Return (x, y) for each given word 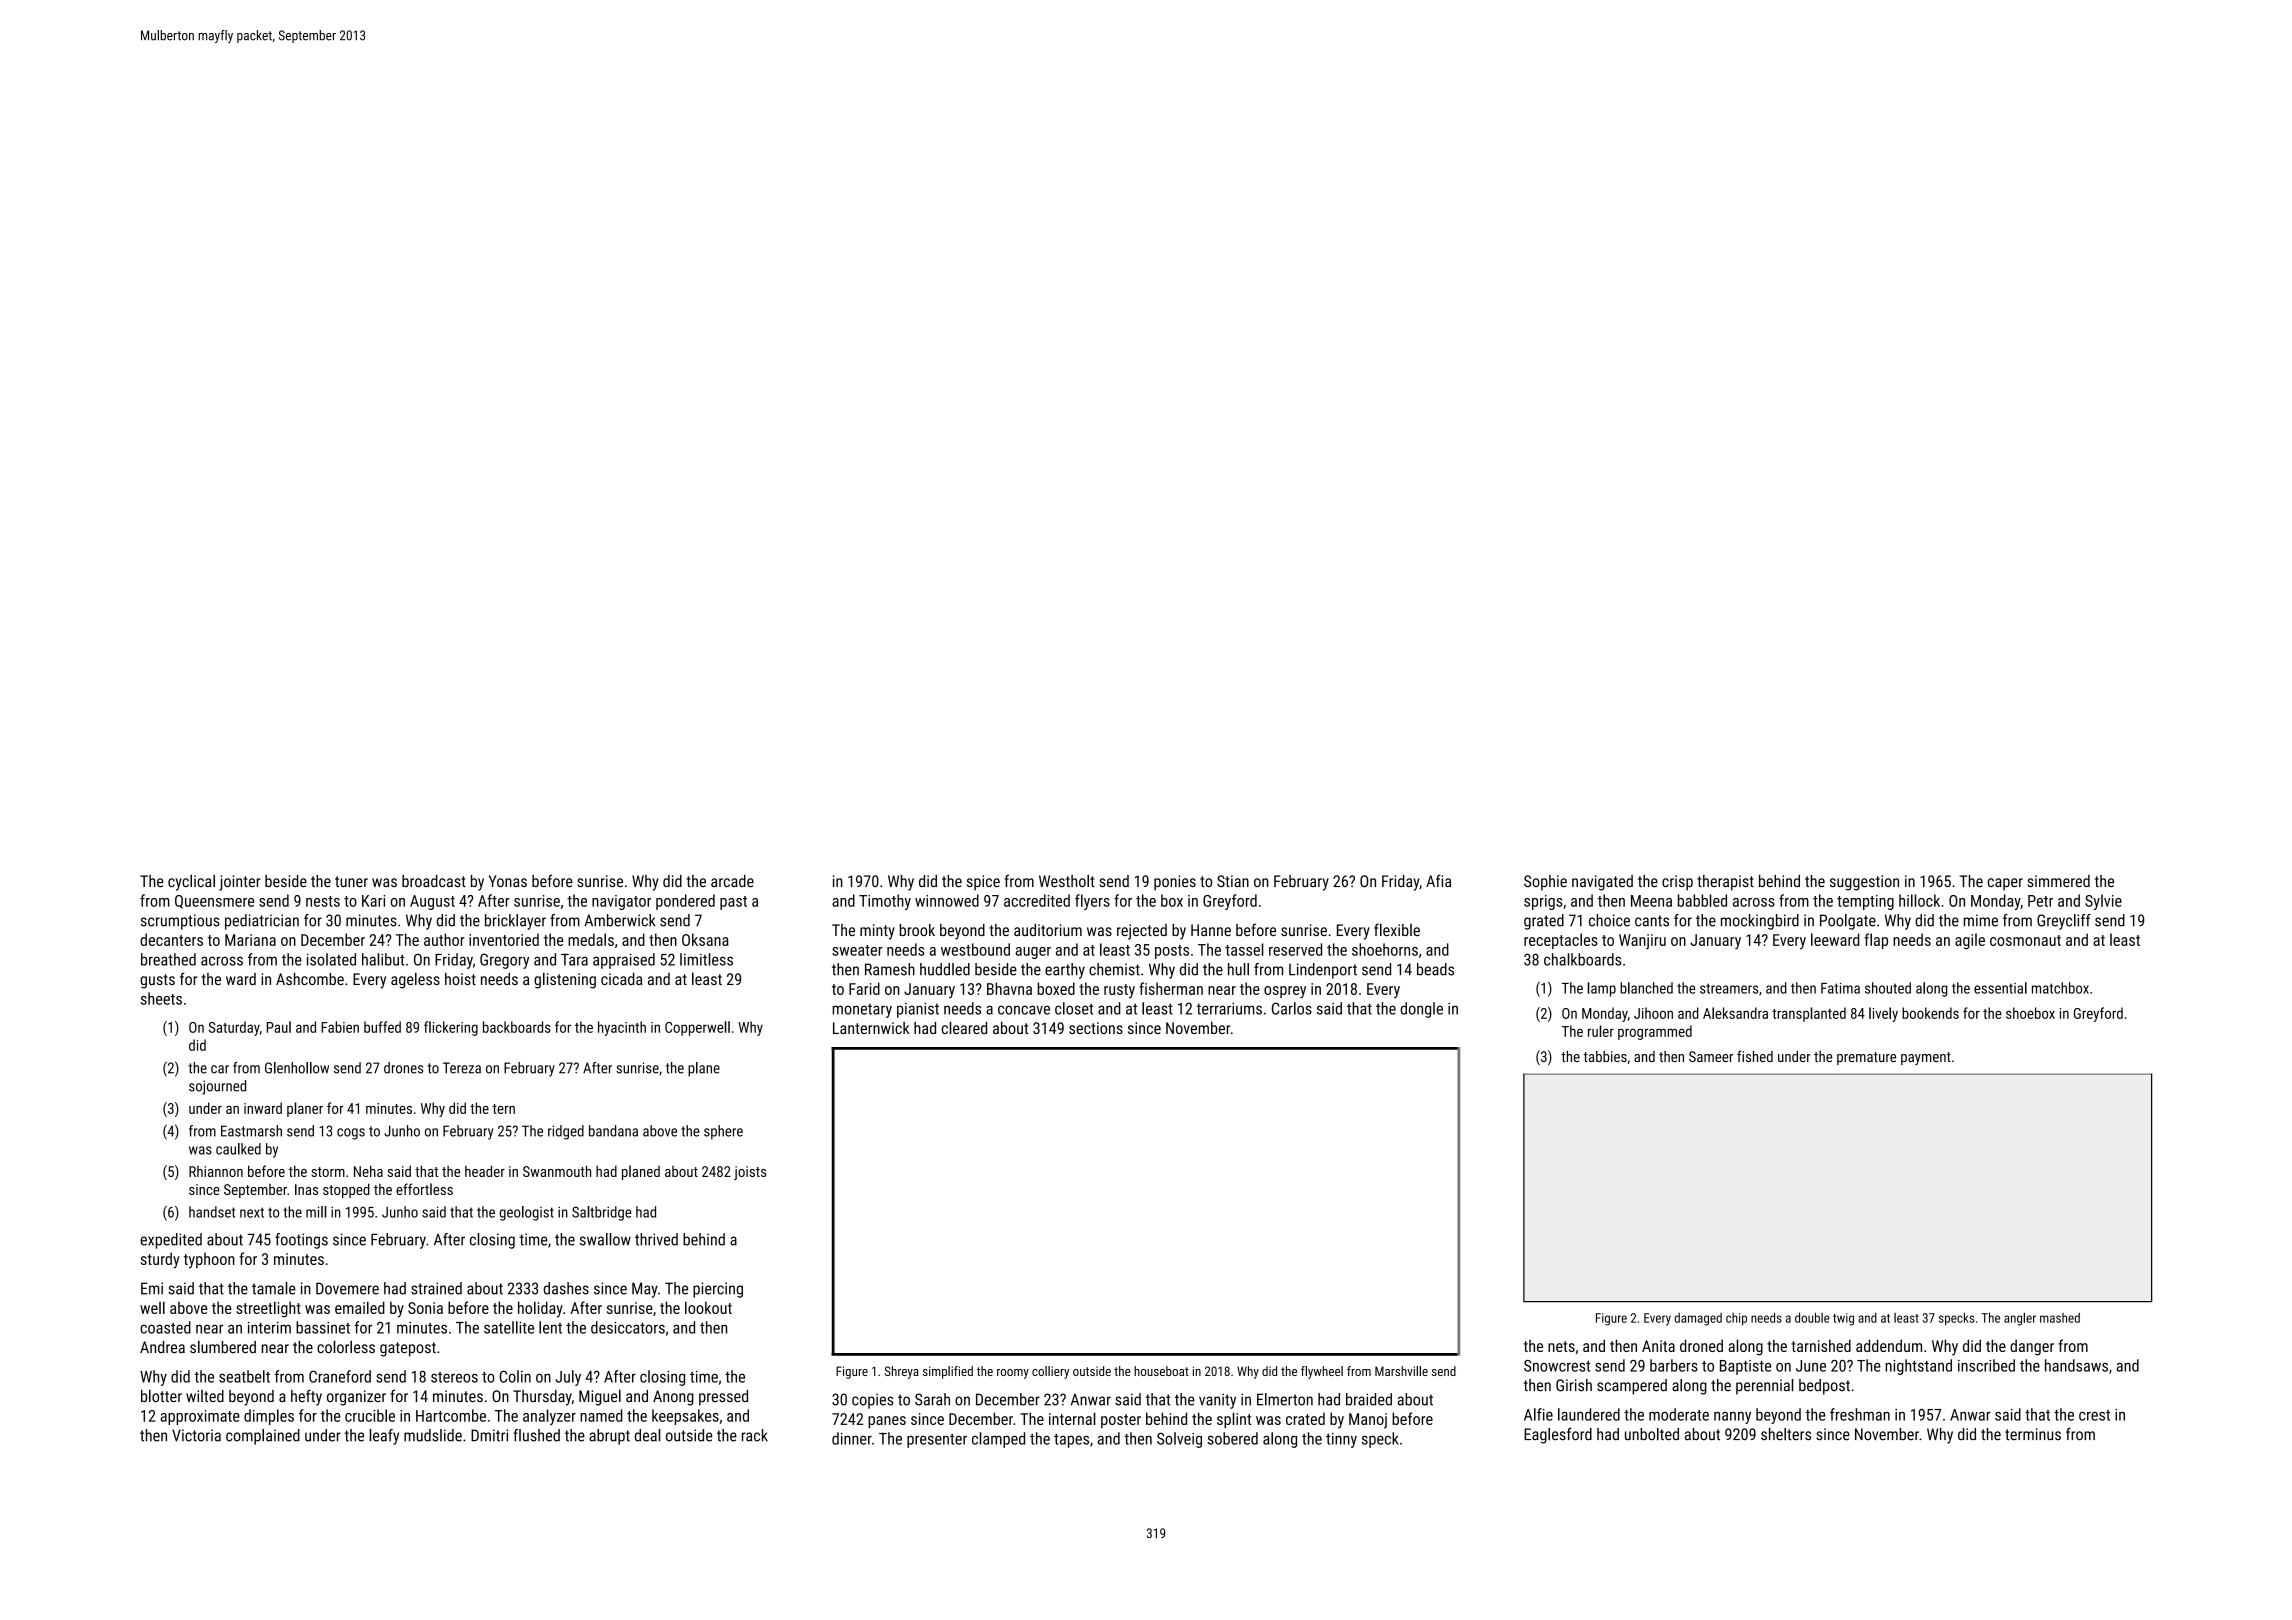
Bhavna (1009, 988)
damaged (1698, 1319)
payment (1926, 1058)
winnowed (947, 900)
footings (301, 1241)
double (1812, 1317)
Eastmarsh (251, 1131)
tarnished (1821, 1345)
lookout (708, 1307)
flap (1876, 941)
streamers (1729, 988)
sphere (723, 1132)
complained (263, 1437)
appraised (624, 961)
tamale (274, 1288)
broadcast (434, 881)
